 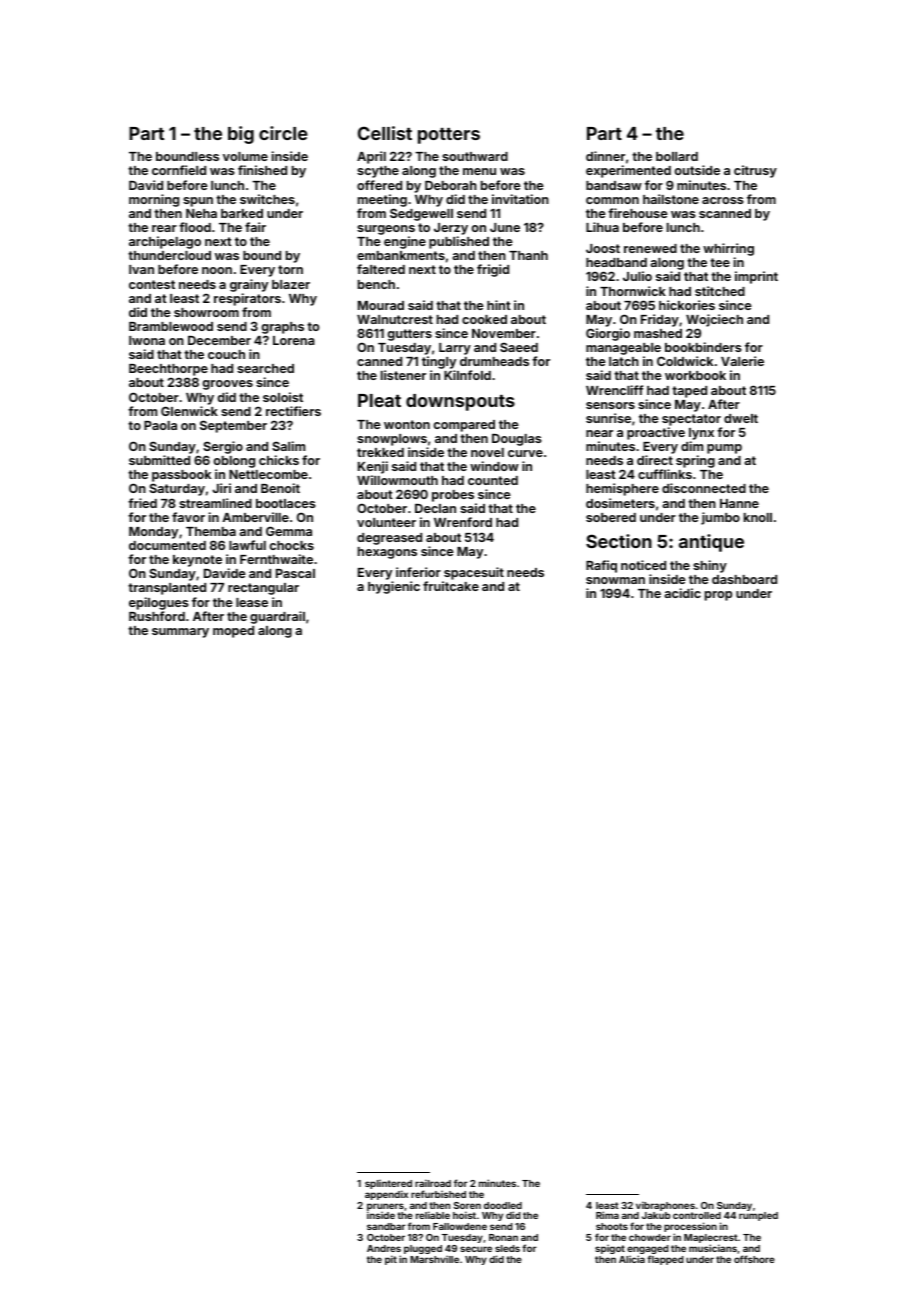 I want to click on tingly, so click(x=439, y=362).
